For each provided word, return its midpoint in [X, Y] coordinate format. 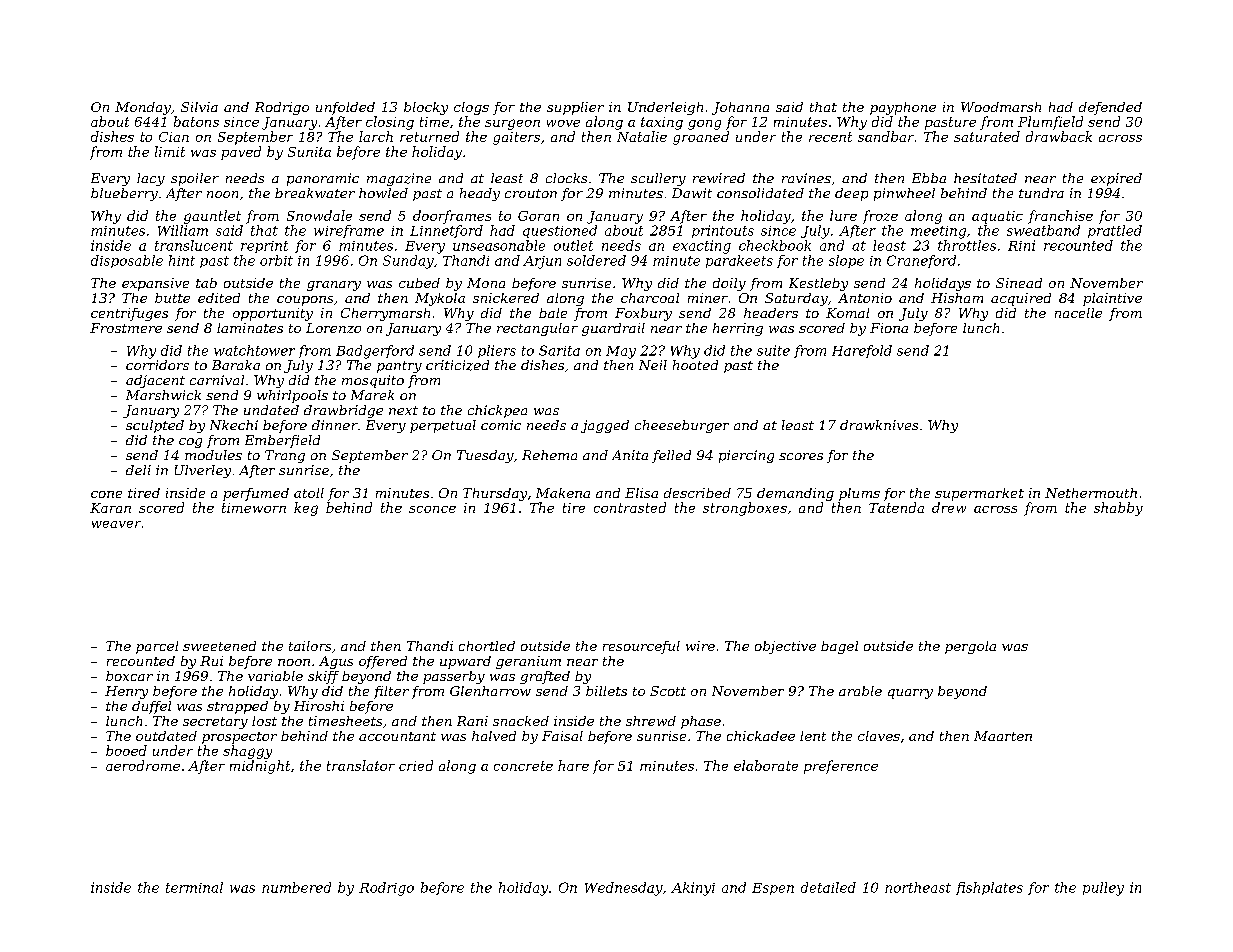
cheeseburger [682, 426]
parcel [157, 647]
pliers [497, 351]
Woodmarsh [1001, 107]
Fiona [889, 328]
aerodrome [143, 765]
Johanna [740, 108]
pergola [970, 647]
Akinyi [693, 889]
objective [785, 647]
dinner [335, 425]
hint [182, 260]
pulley [1103, 889]
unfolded [345, 108]
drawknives [879, 425]
